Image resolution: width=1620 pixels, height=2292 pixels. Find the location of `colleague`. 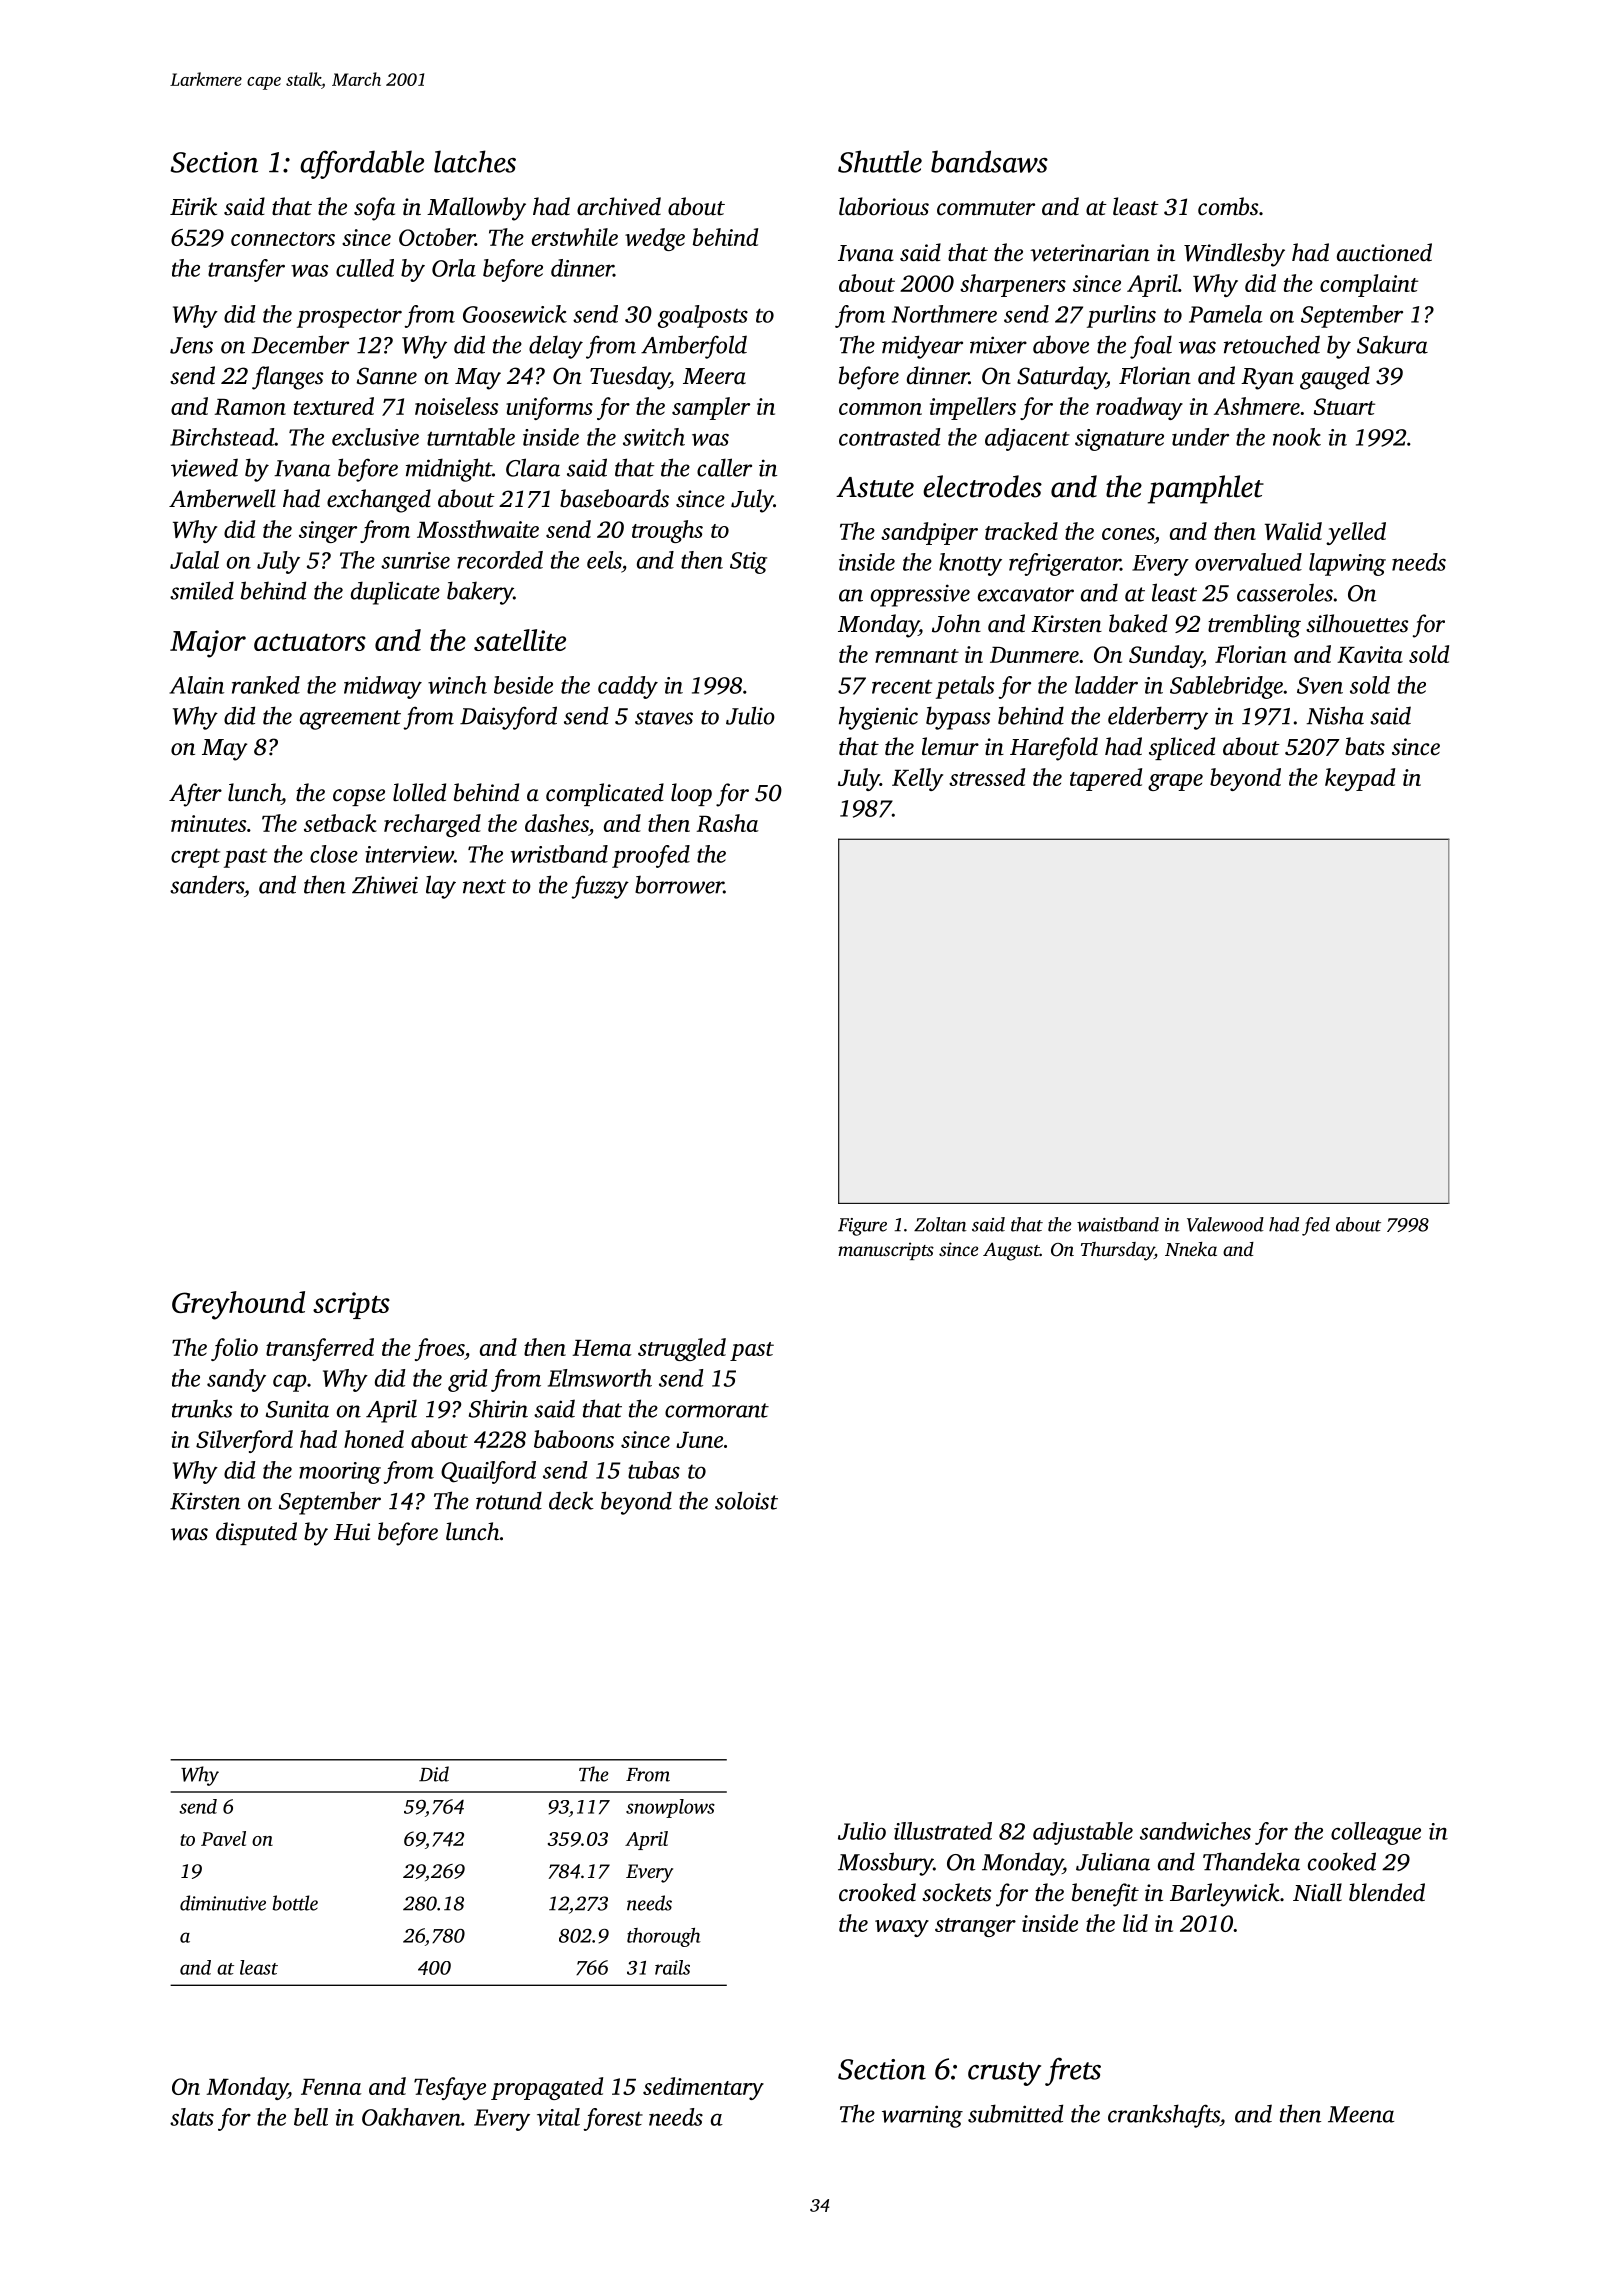

colleague is located at coordinates (1376, 1833).
